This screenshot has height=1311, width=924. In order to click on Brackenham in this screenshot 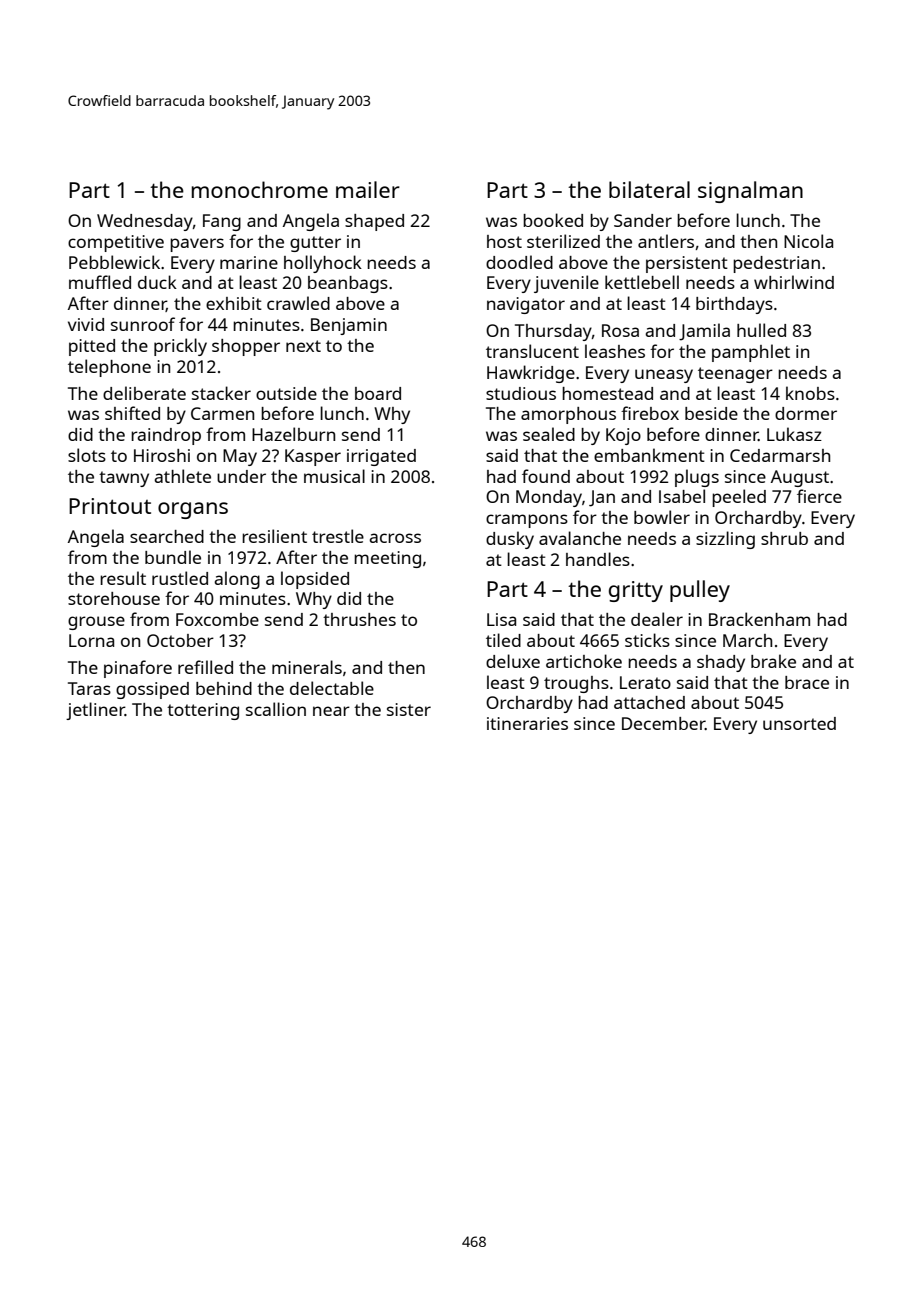, I will do `click(759, 619)`.
